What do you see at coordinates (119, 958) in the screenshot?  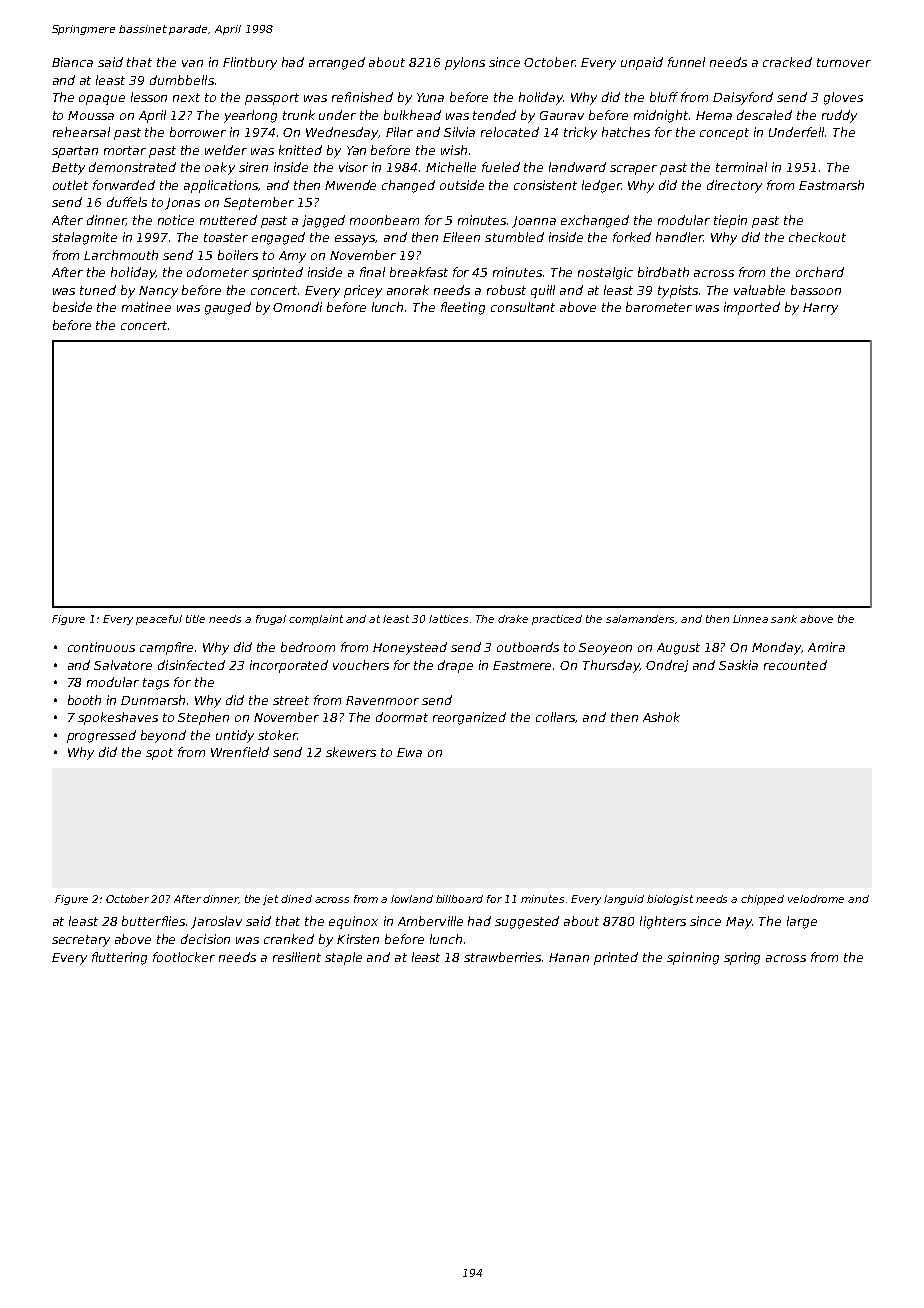 I see `fluttering` at bounding box center [119, 958].
